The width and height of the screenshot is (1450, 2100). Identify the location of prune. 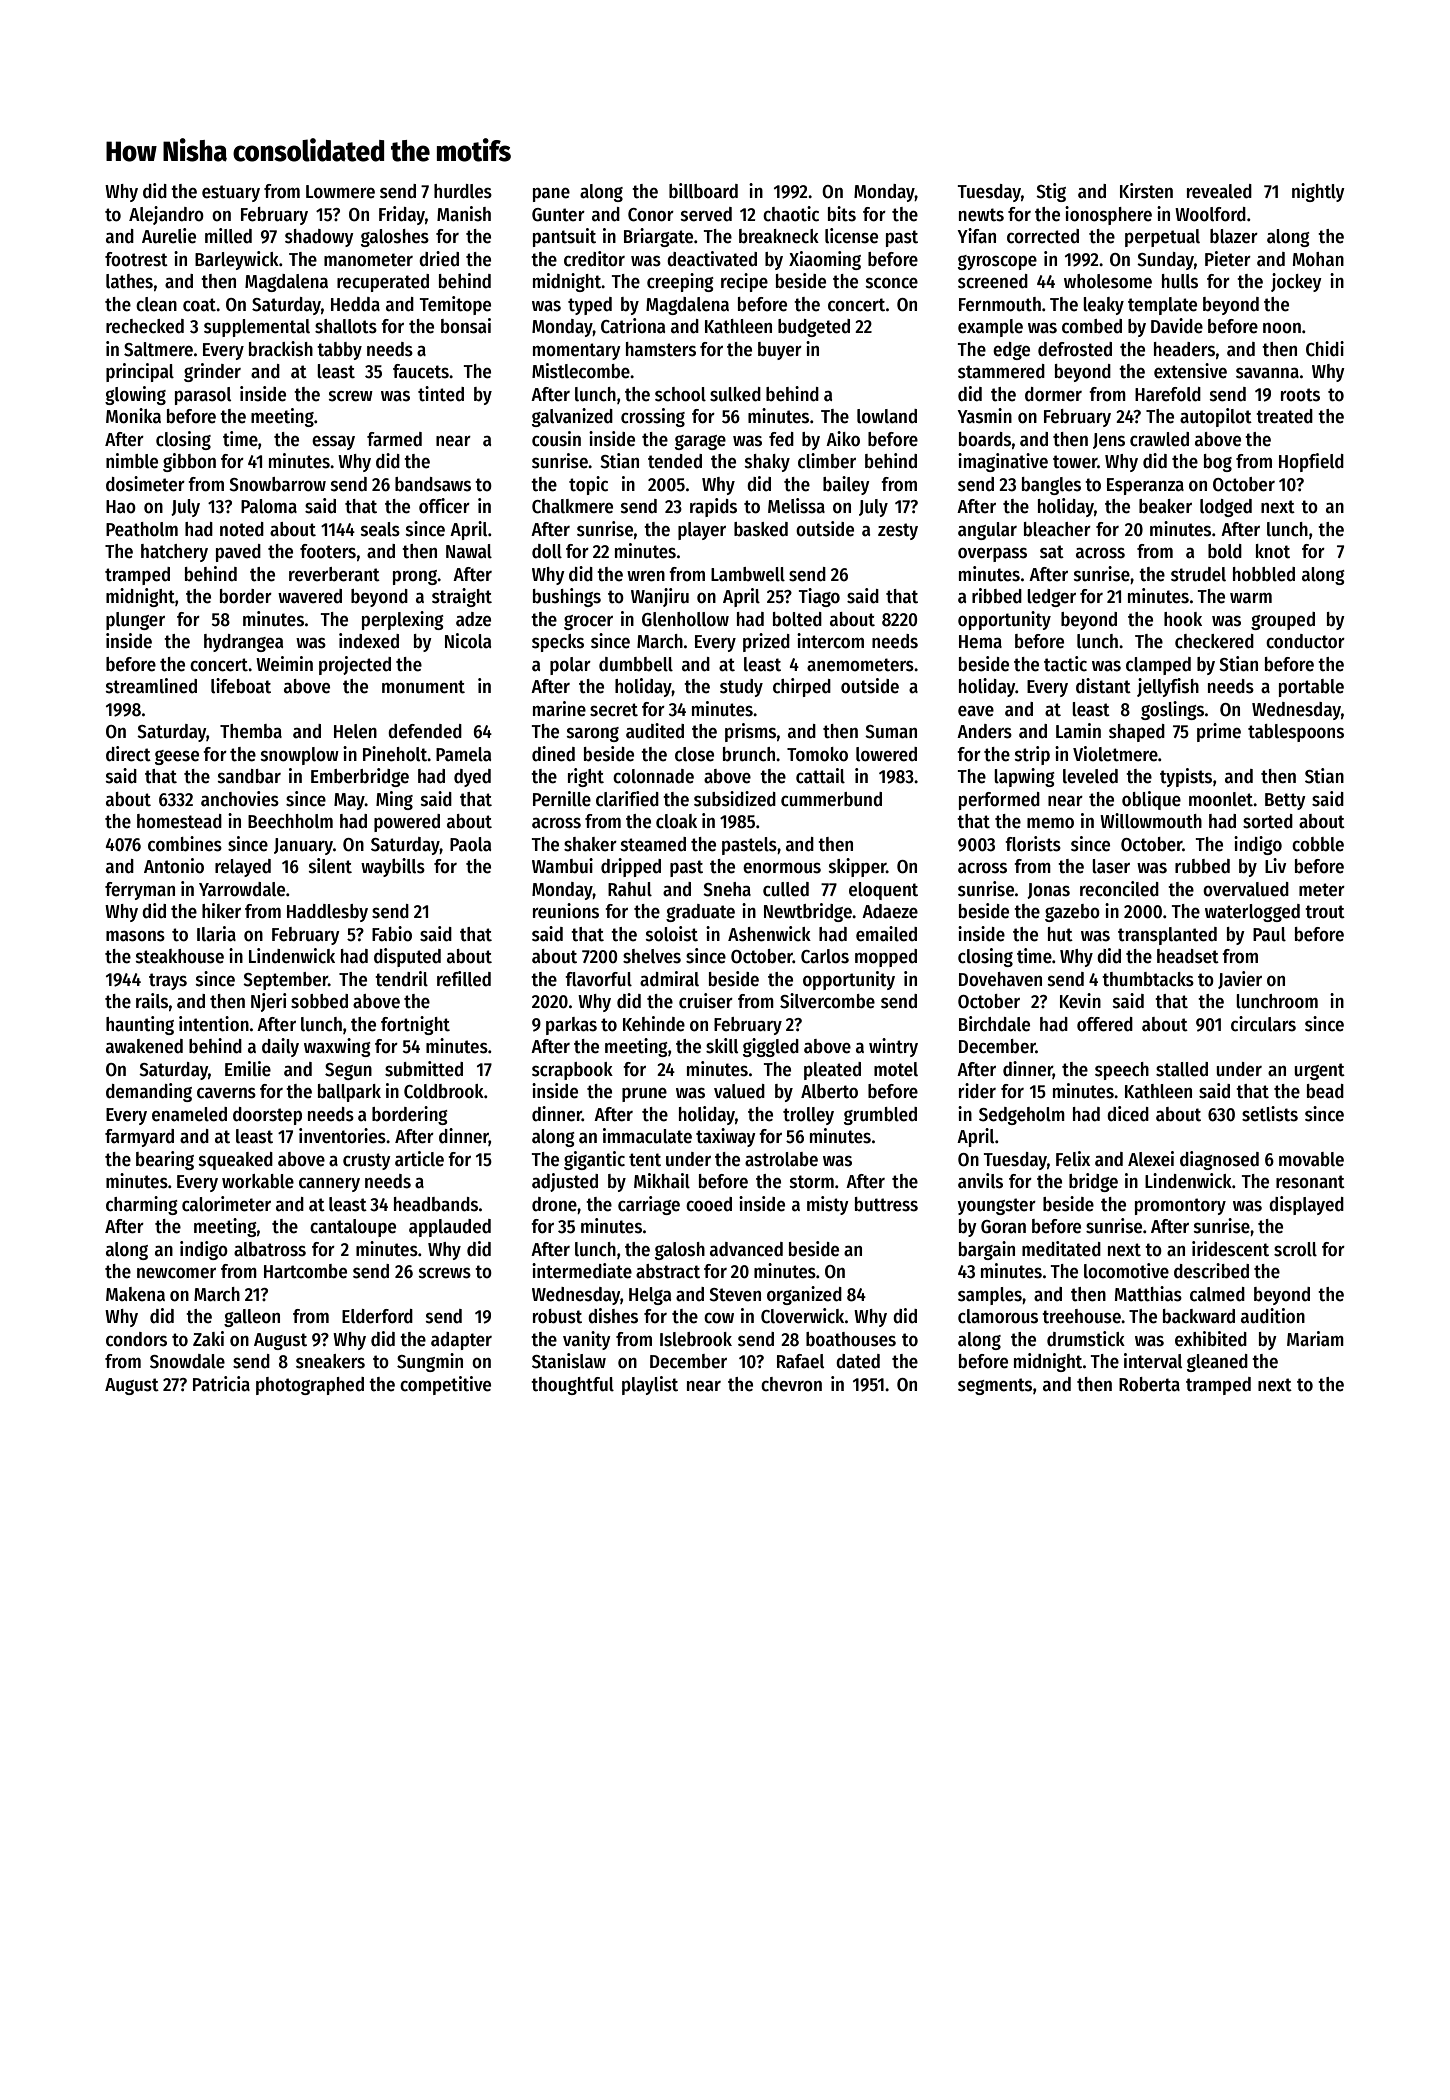
(644, 1095).
